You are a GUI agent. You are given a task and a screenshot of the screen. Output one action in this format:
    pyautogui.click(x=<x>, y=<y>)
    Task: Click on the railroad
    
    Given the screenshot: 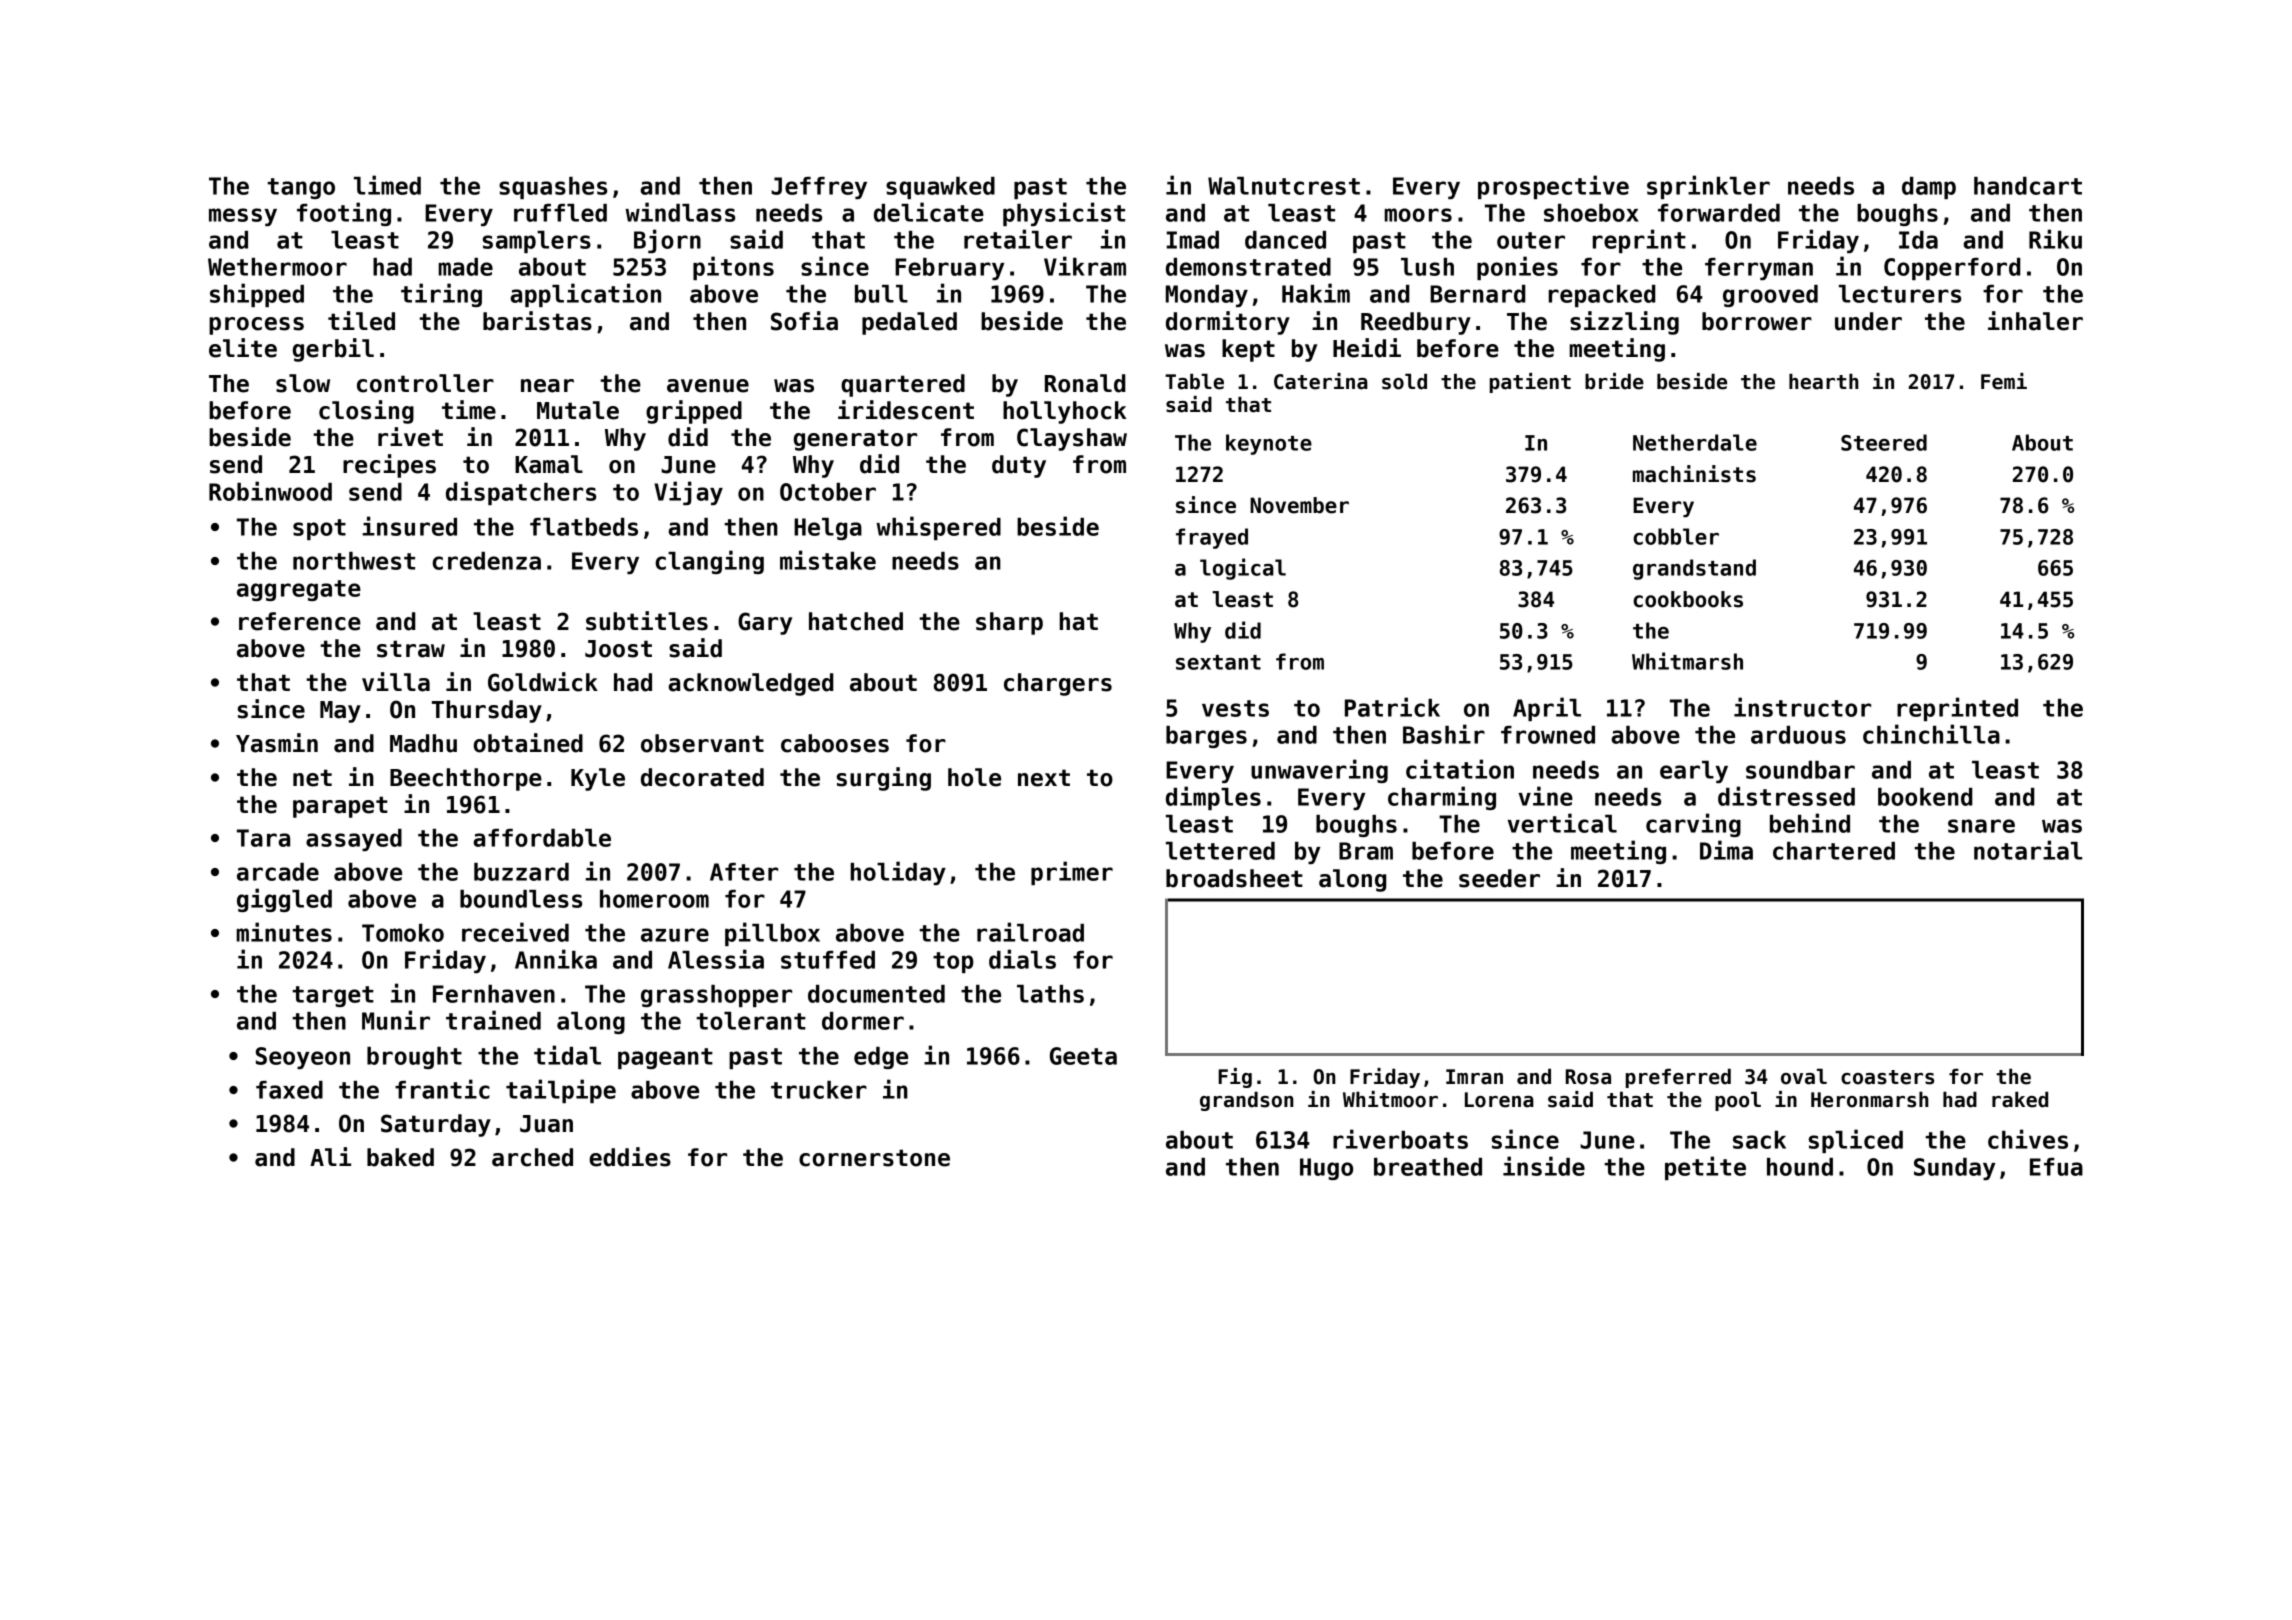 What is the action you would take?
    pyautogui.click(x=1030, y=932)
